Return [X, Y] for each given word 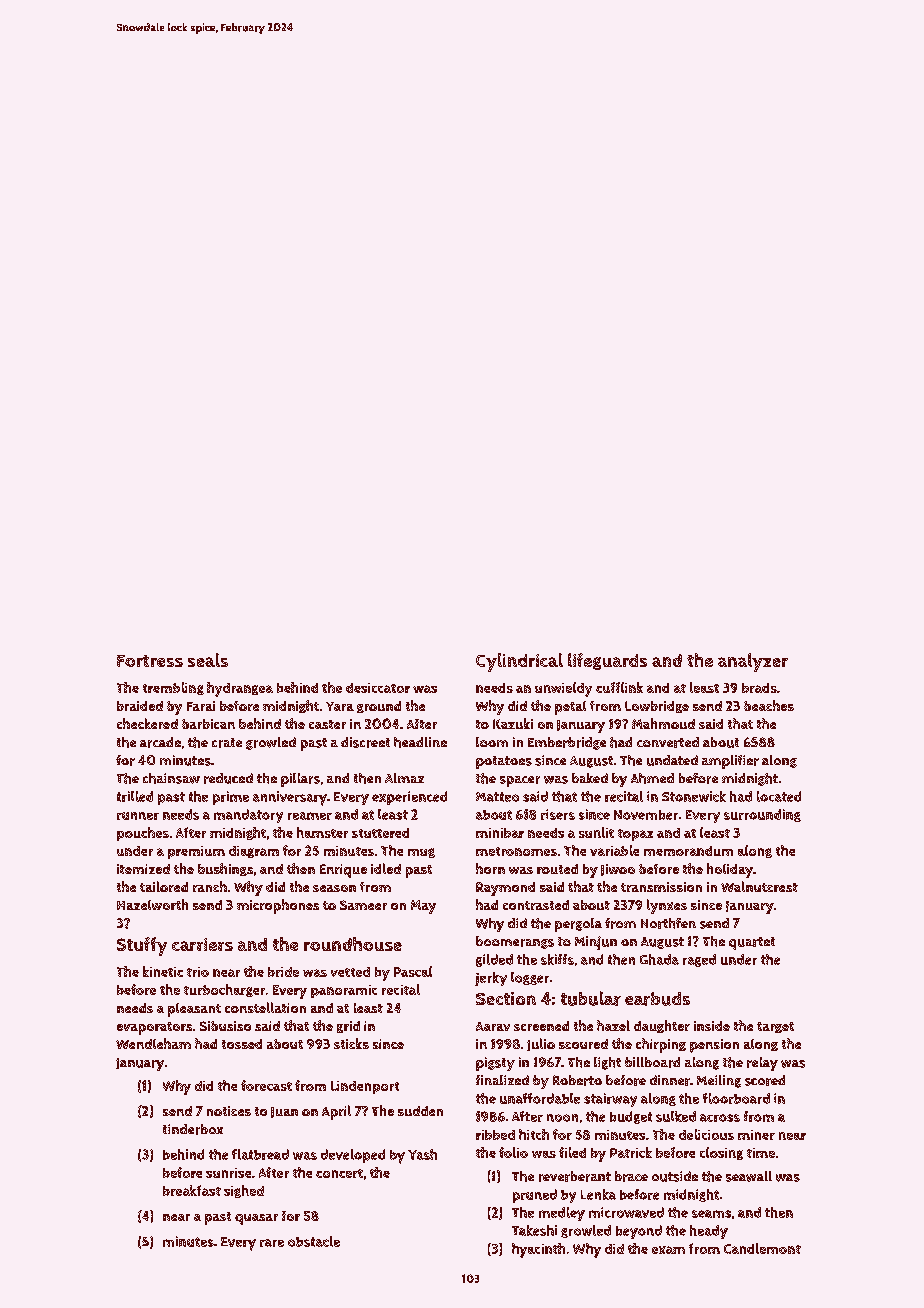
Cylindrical [519, 662]
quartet [752, 943]
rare [272, 1243]
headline [420, 742]
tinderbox [193, 1129]
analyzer [753, 662]
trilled [135, 796]
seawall [749, 1176]
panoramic [344, 991]
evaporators [154, 1028]
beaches [769, 705]
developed [353, 1156]
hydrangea [240, 689]
